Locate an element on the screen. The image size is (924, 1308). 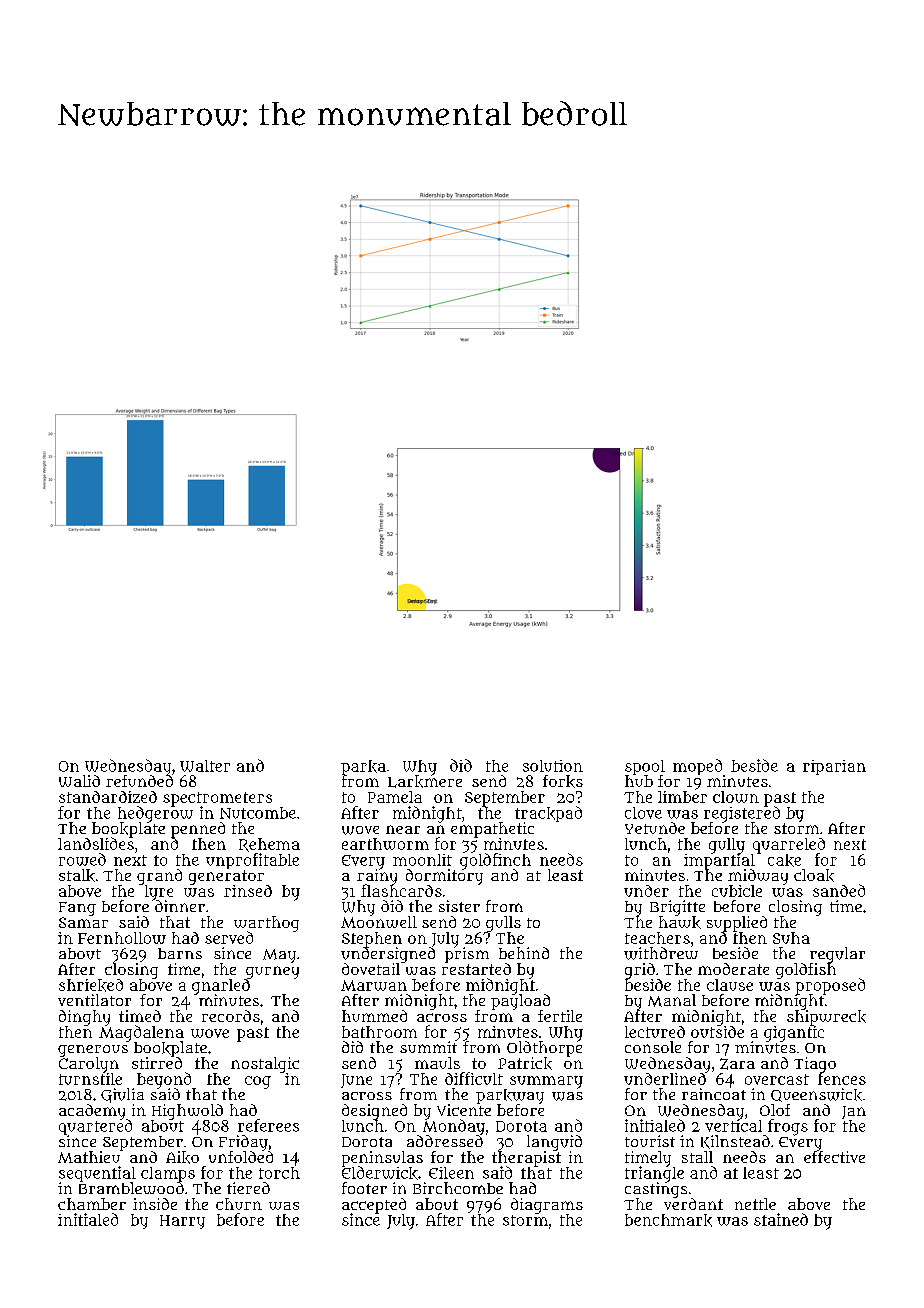
Walter is located at coordinates (205, 766).
